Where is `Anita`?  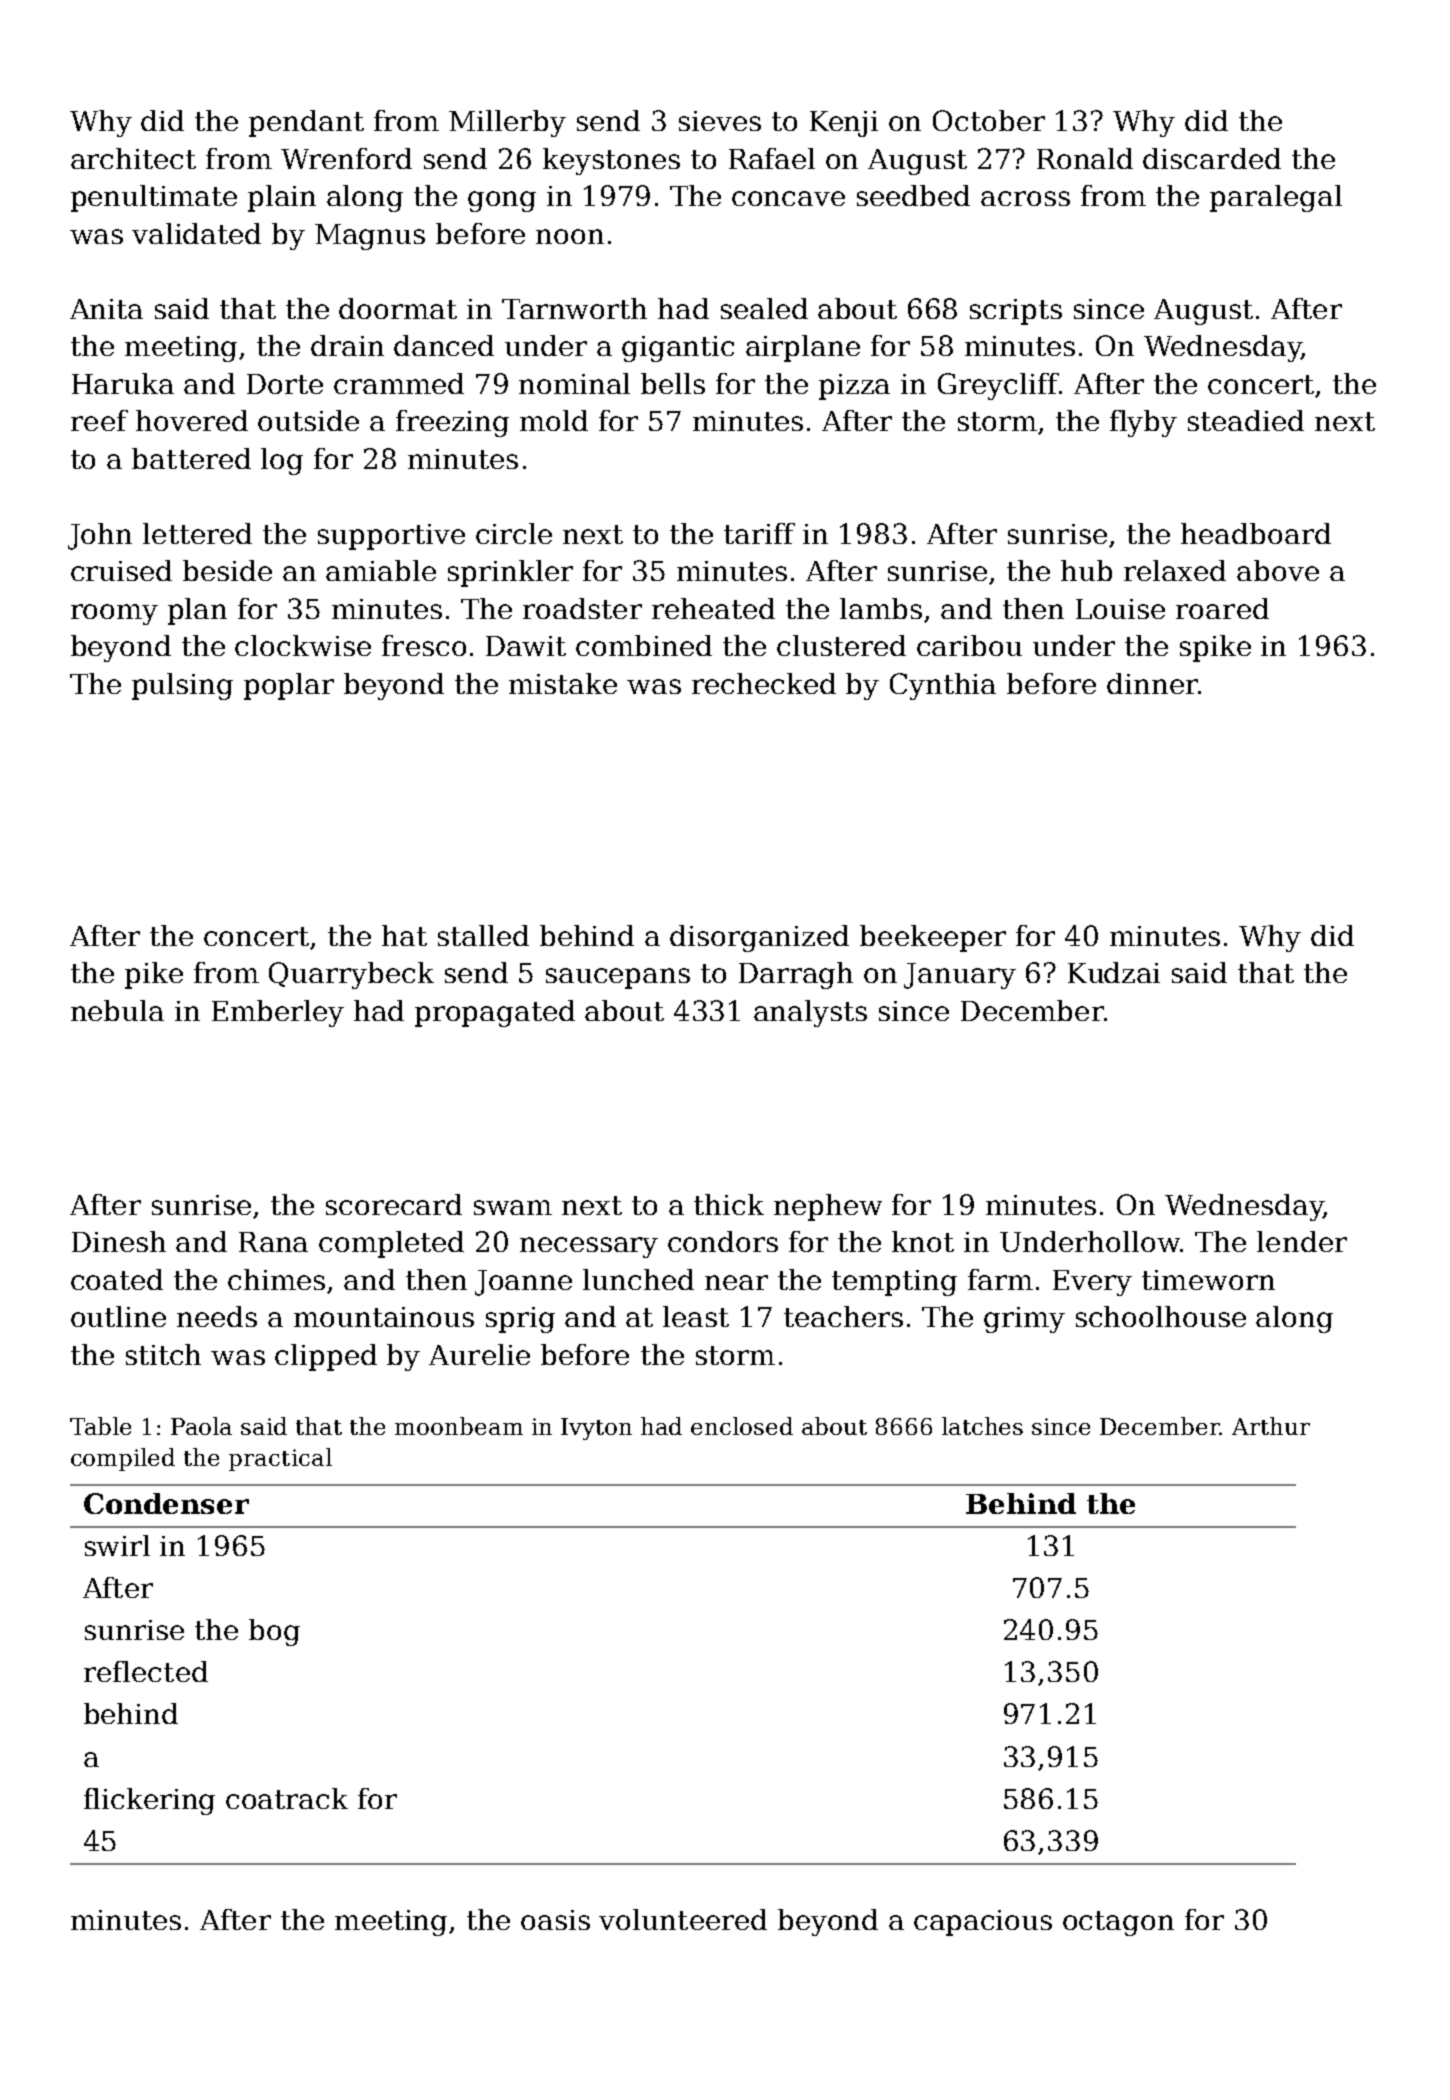
Anita is located at coordinates (106, 309).
